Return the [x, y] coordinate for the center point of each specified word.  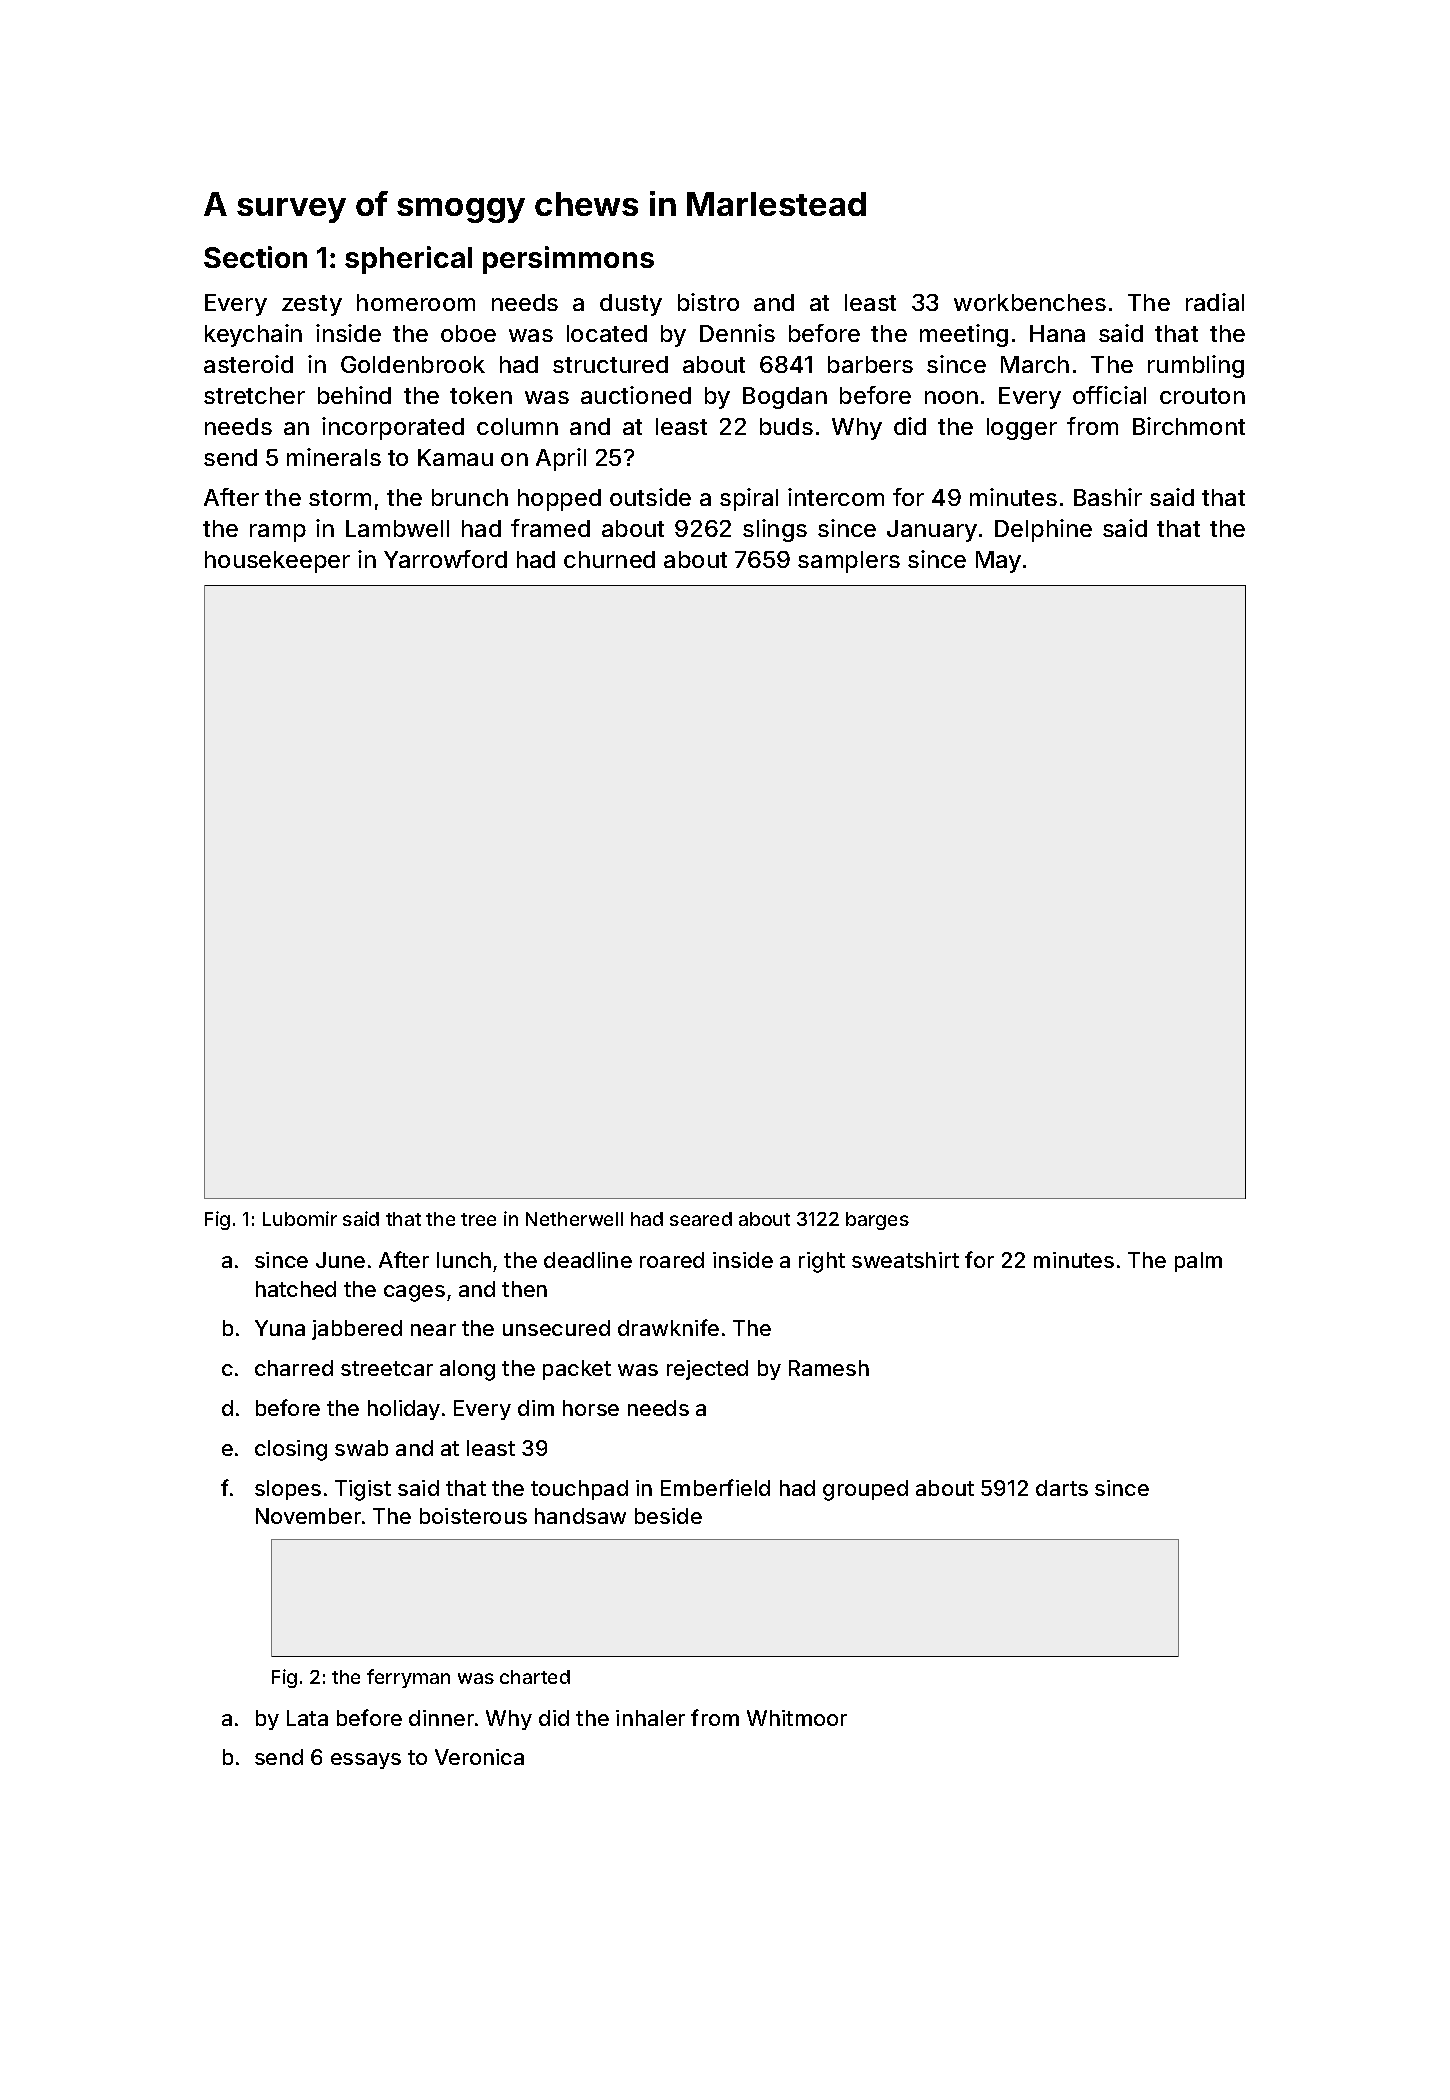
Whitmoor [797, 1718]
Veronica [479, 1757]
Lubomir [300, 1218]
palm [1198, 1262]
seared [701, 1219]
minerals [334, 457]
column [517, 426]
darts [1062, 1488]
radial [1215, 302]
